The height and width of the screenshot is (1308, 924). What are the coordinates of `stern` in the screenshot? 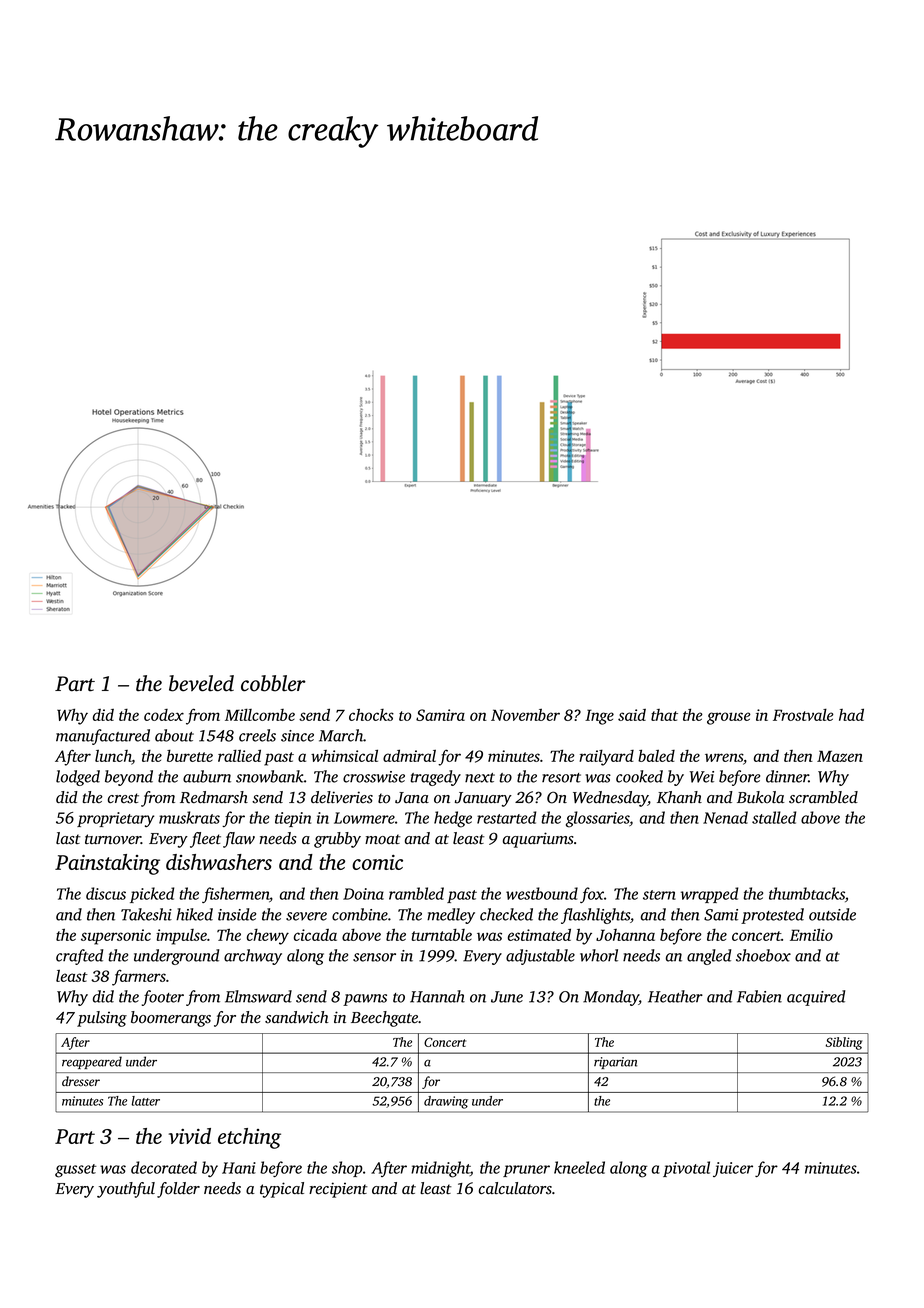 It's located at (659, 895).
